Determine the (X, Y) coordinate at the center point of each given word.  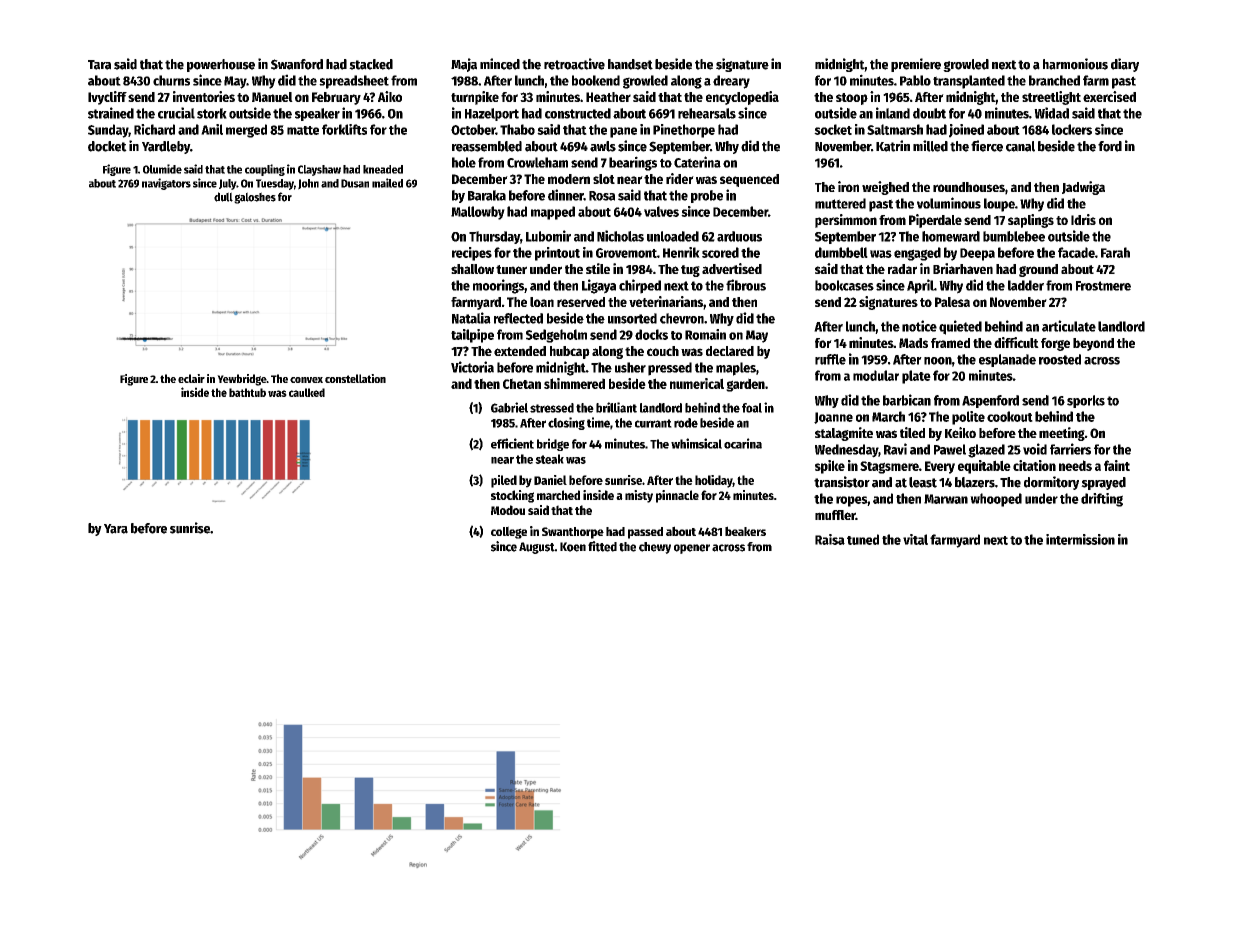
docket (107, 146)
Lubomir (548, 236)
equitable (984, 467)
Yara (116, 529)
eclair (191, 378)
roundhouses (969, 187)
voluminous (949, 203)
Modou (508, 510)
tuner (511, 269)
